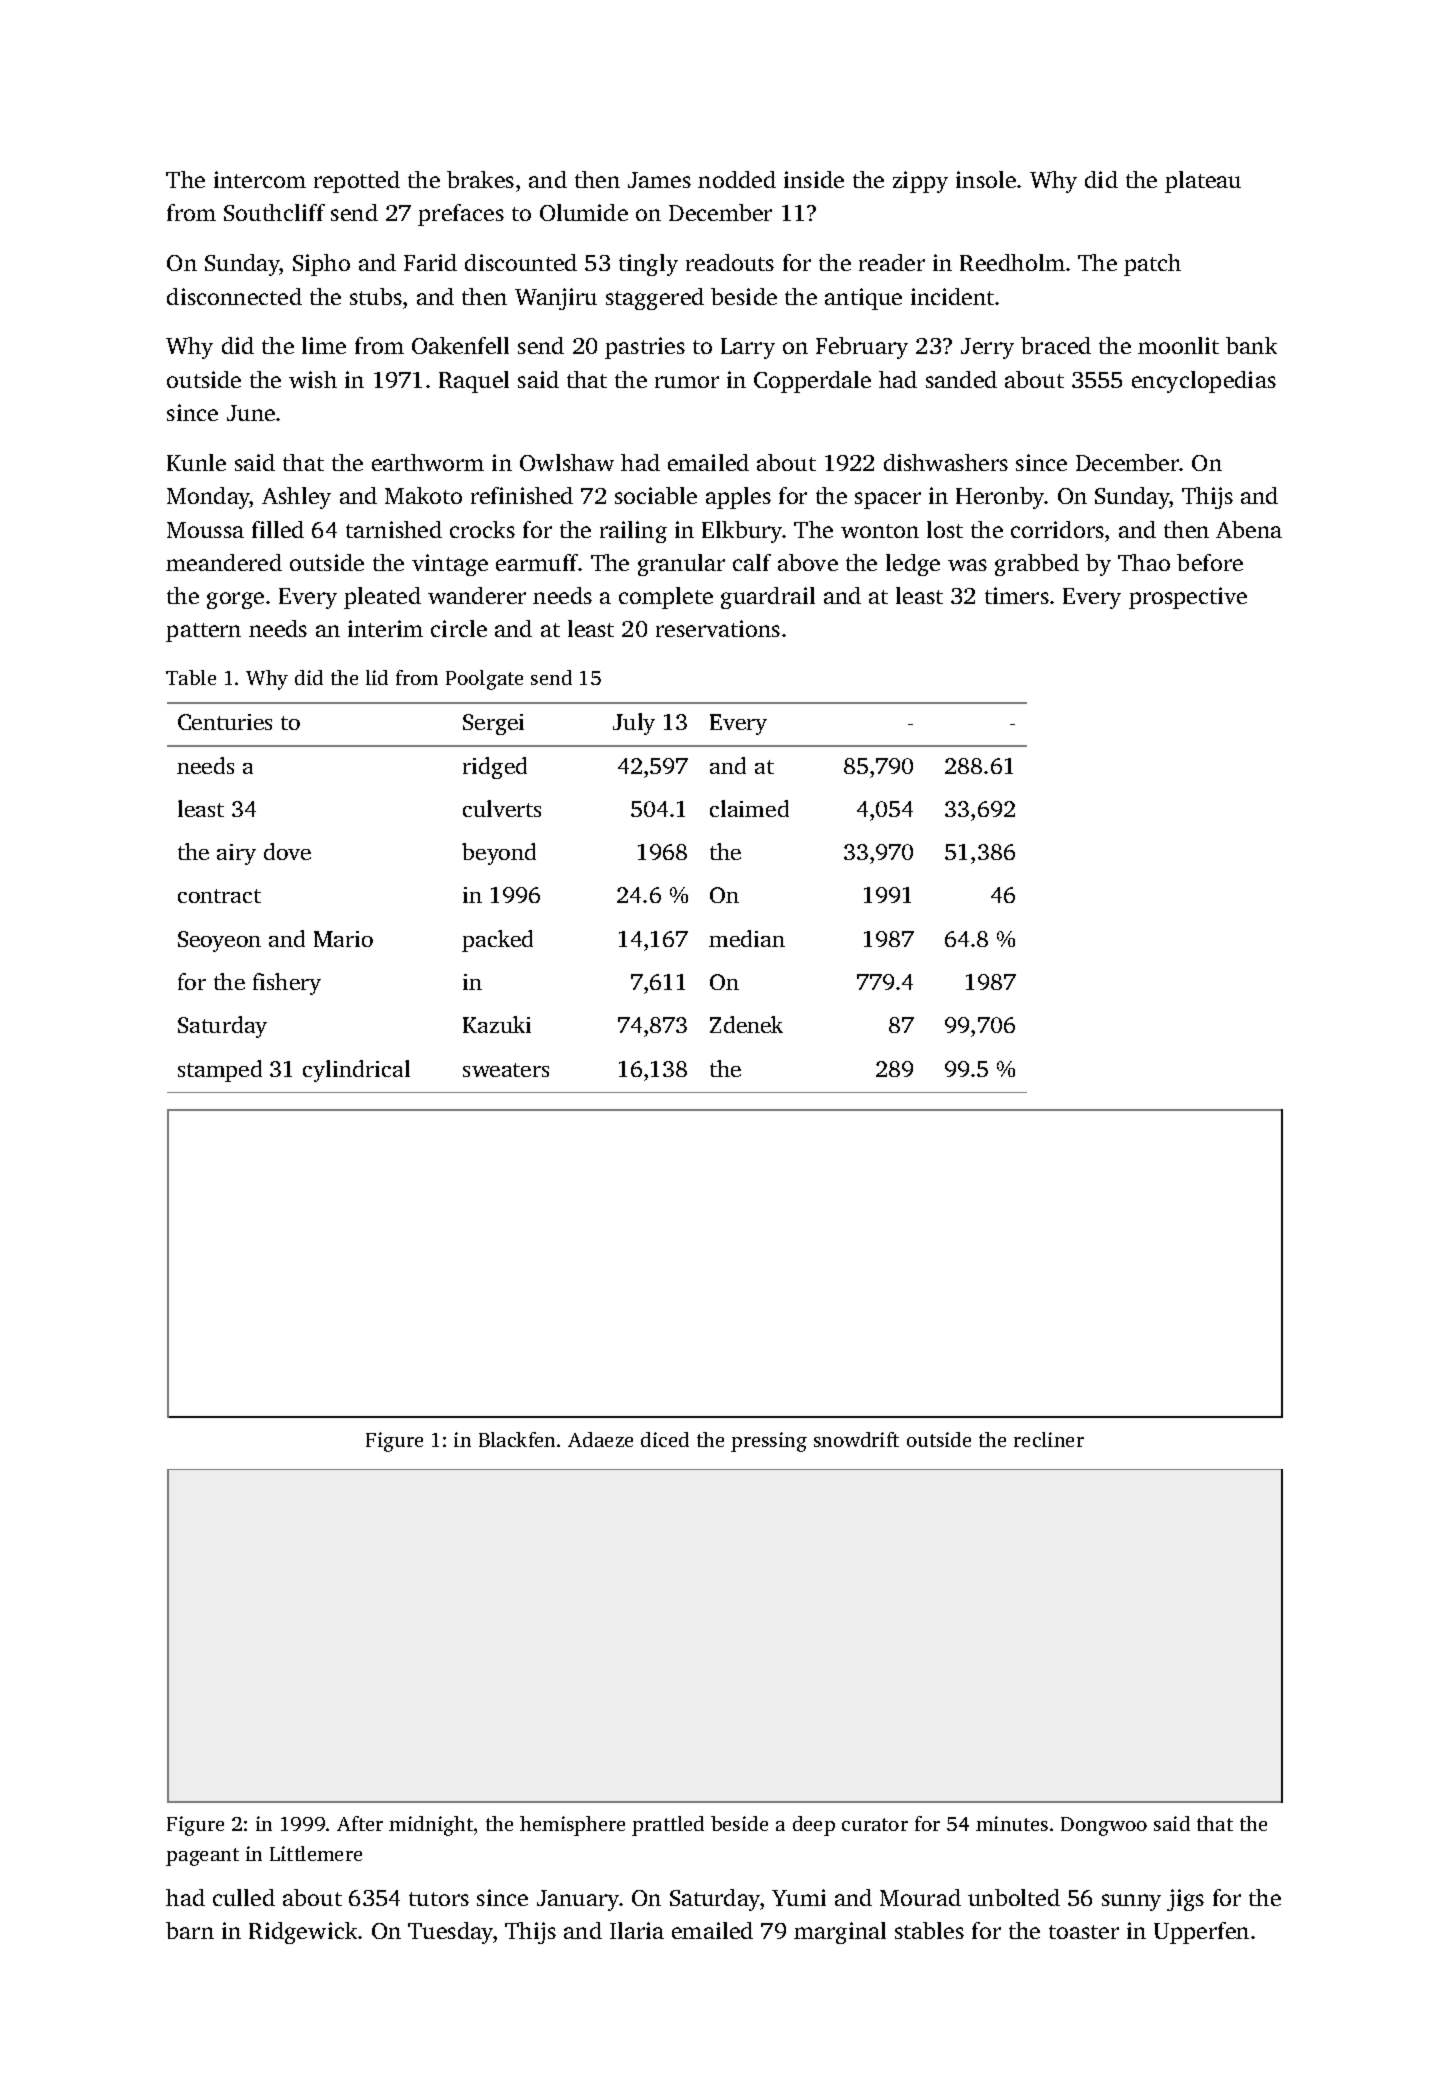  I want to click on antique, so click(863, 299).
